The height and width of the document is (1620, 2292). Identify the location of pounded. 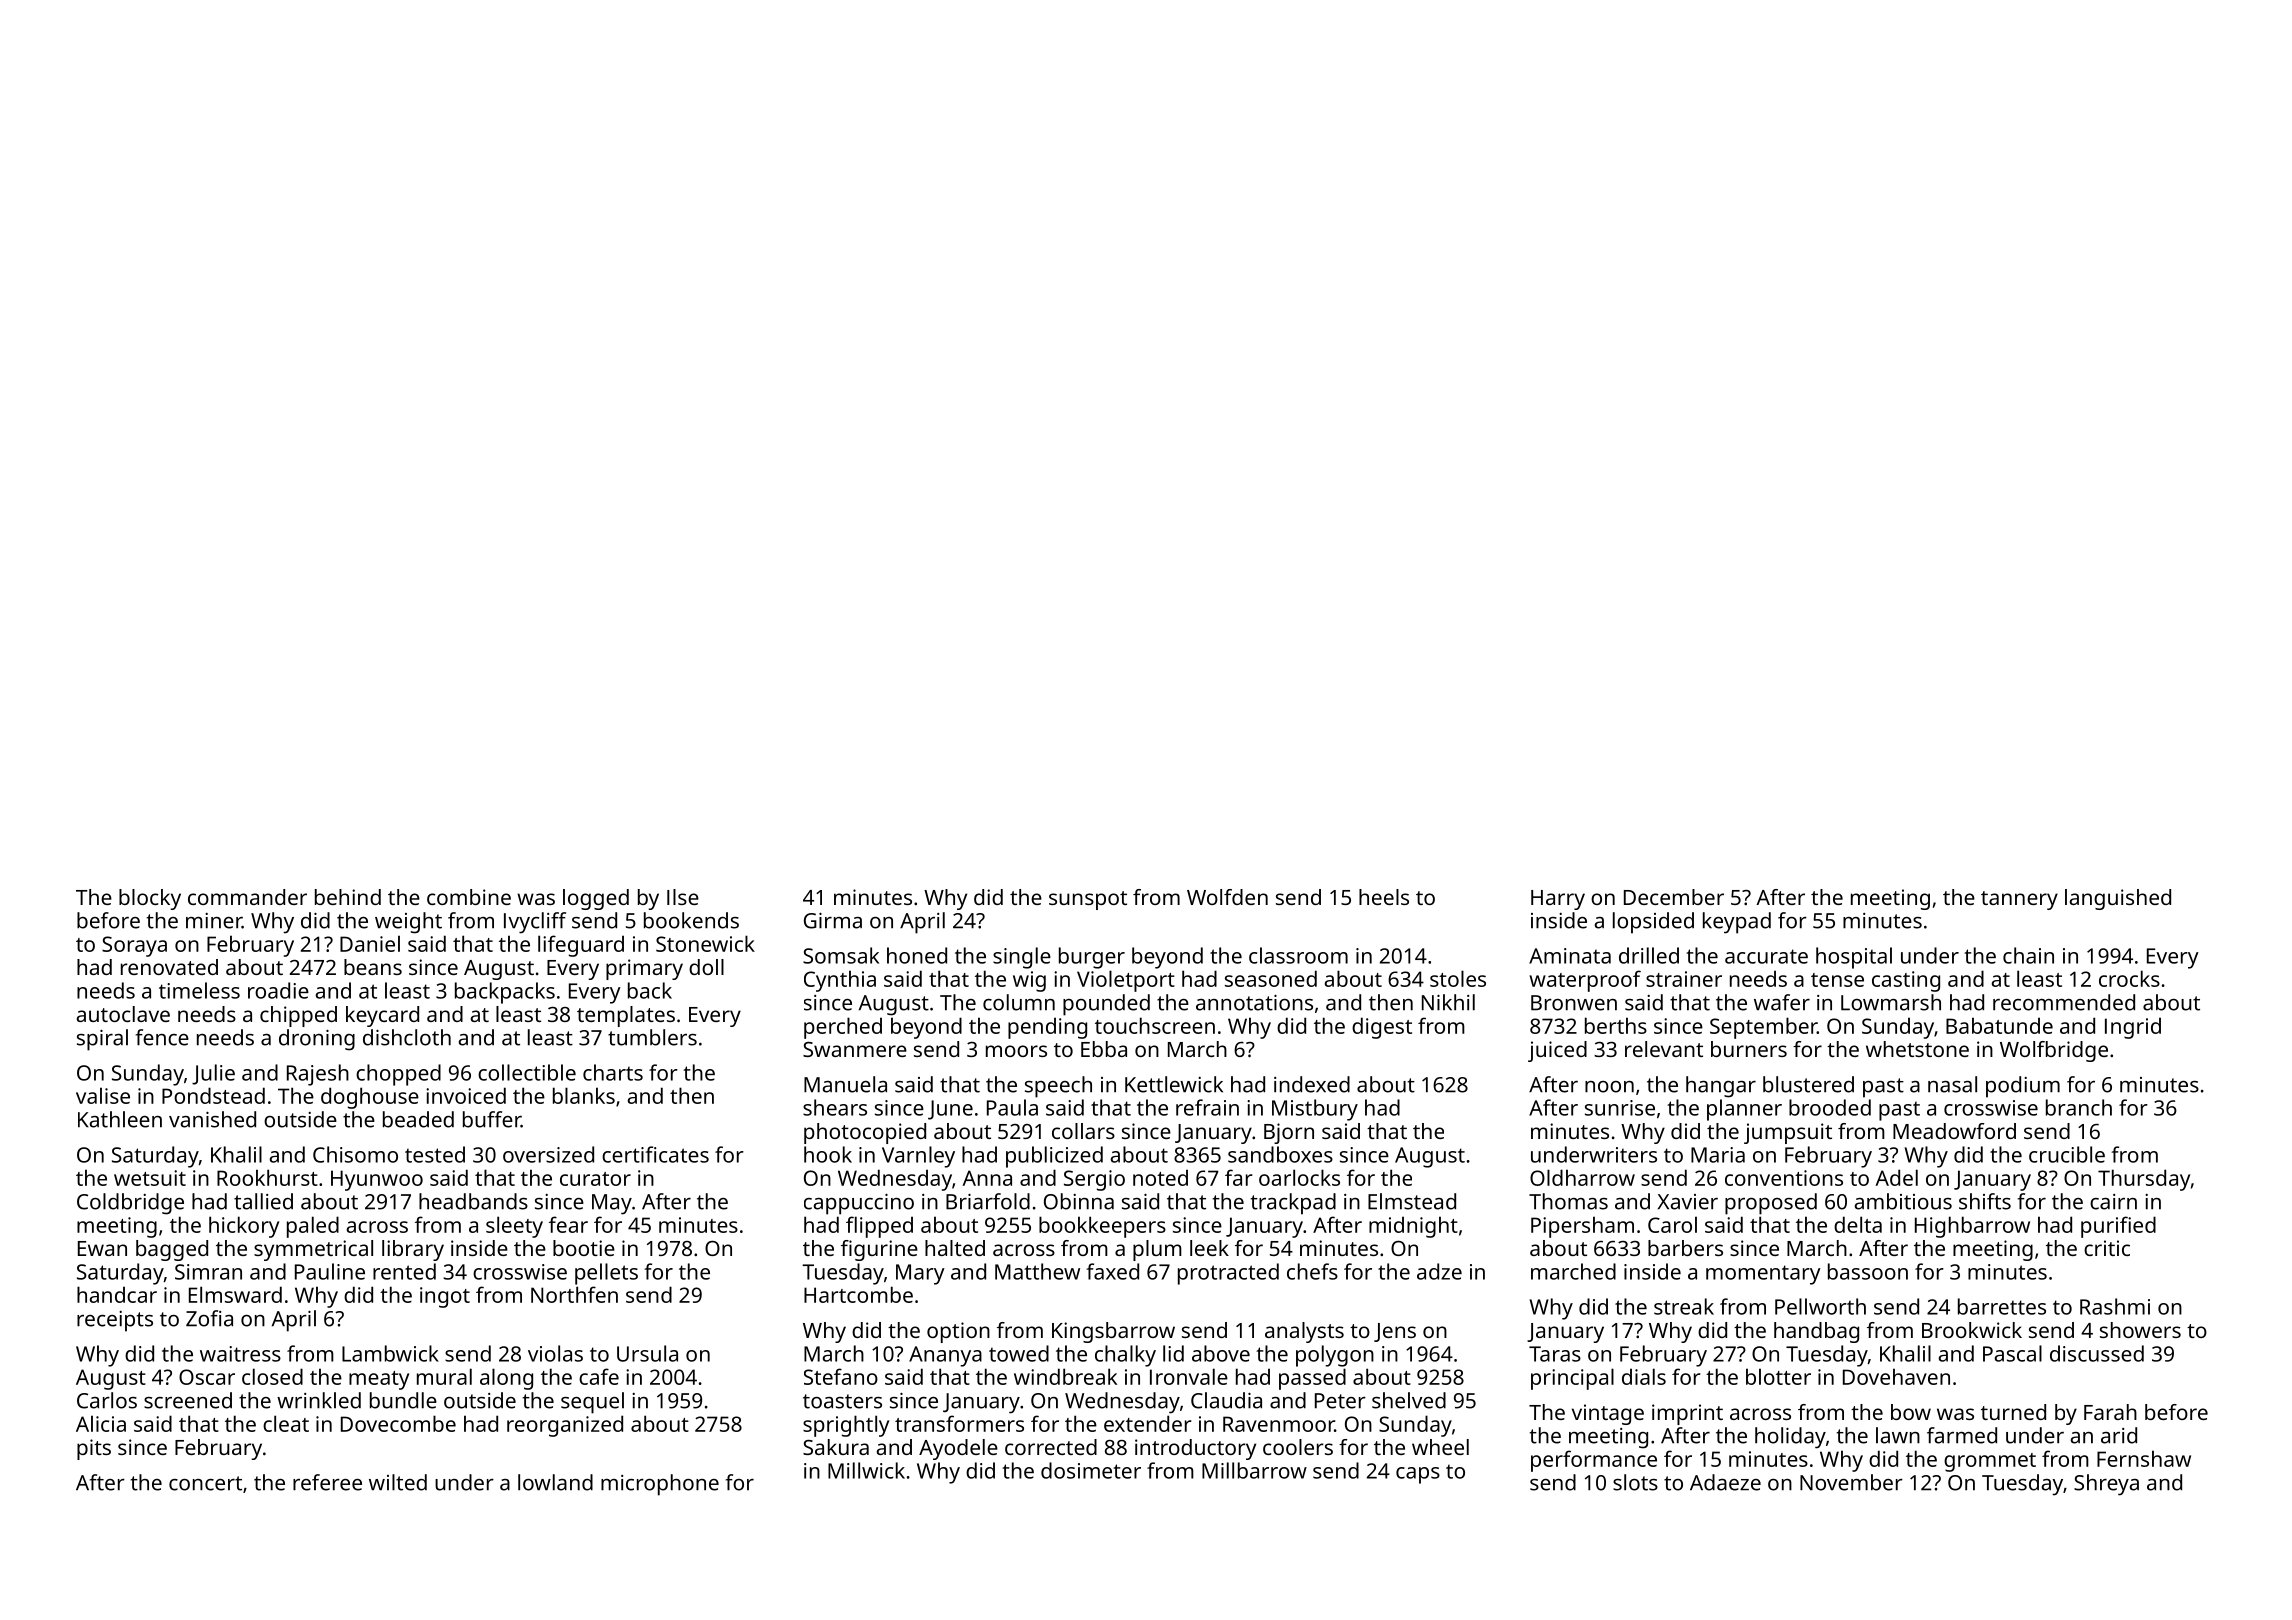
(1106, 1005).
